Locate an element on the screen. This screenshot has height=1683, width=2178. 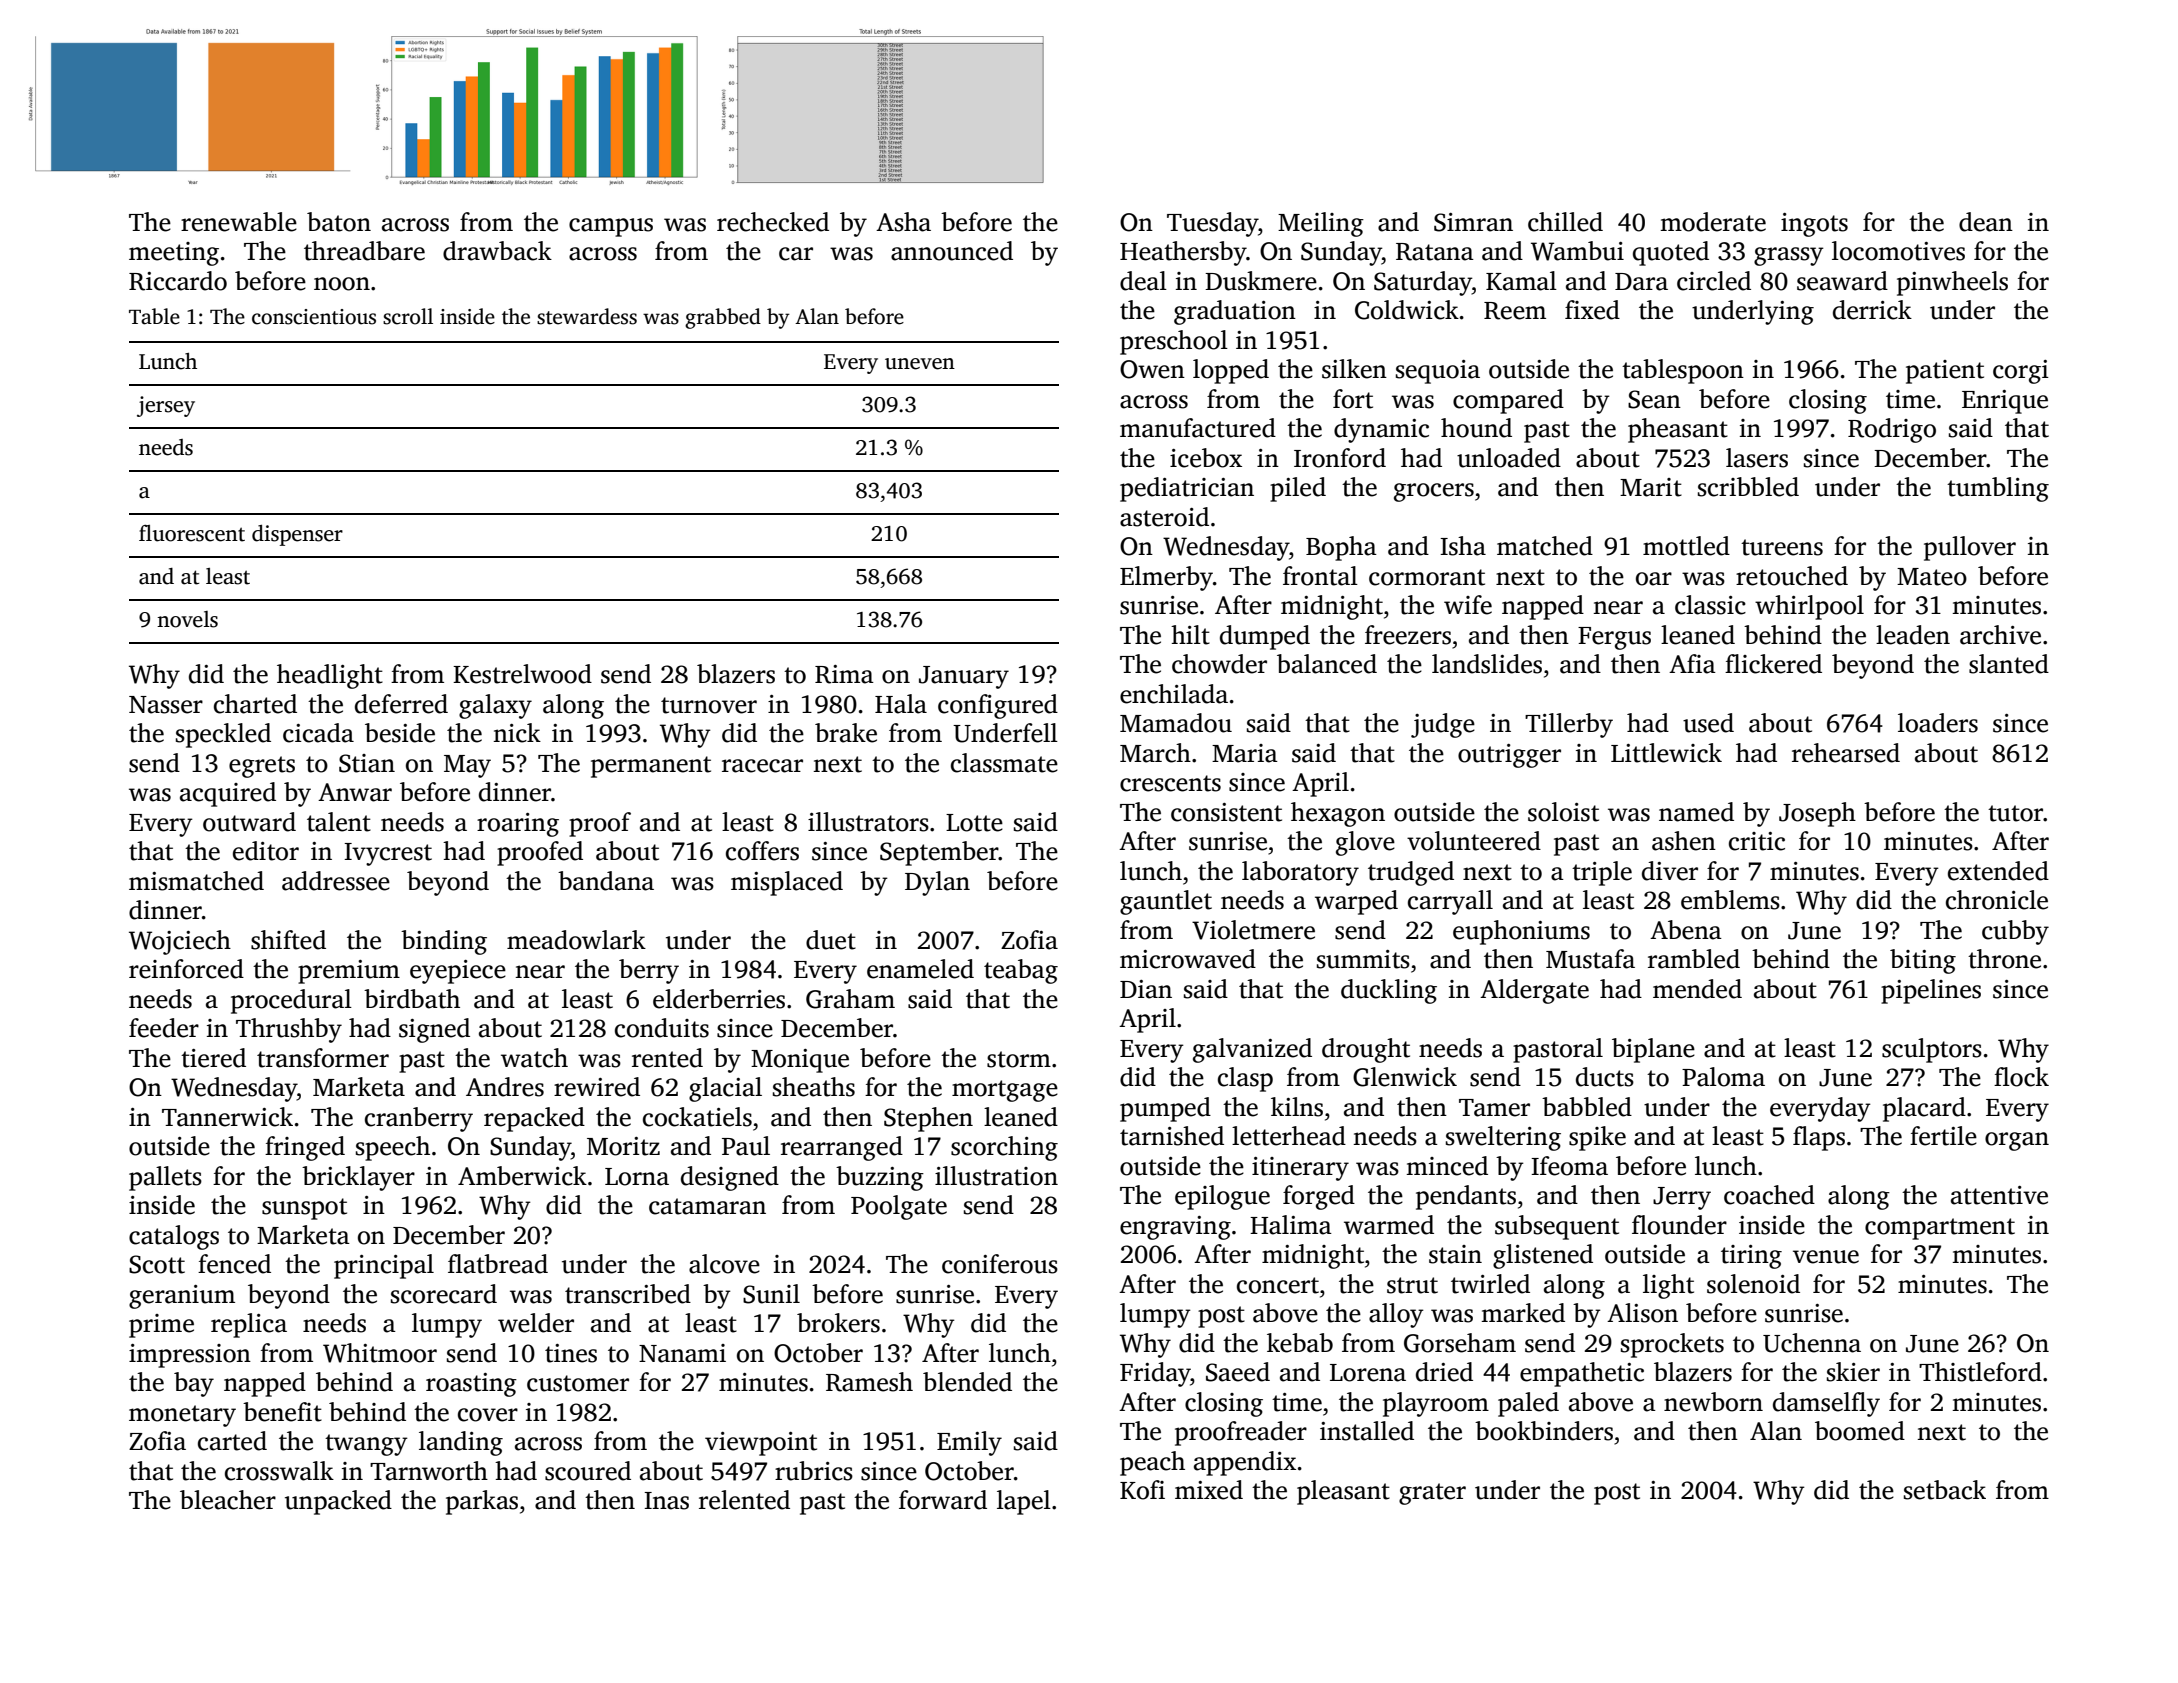
attentive is located at coordinates (1999, 1195).
